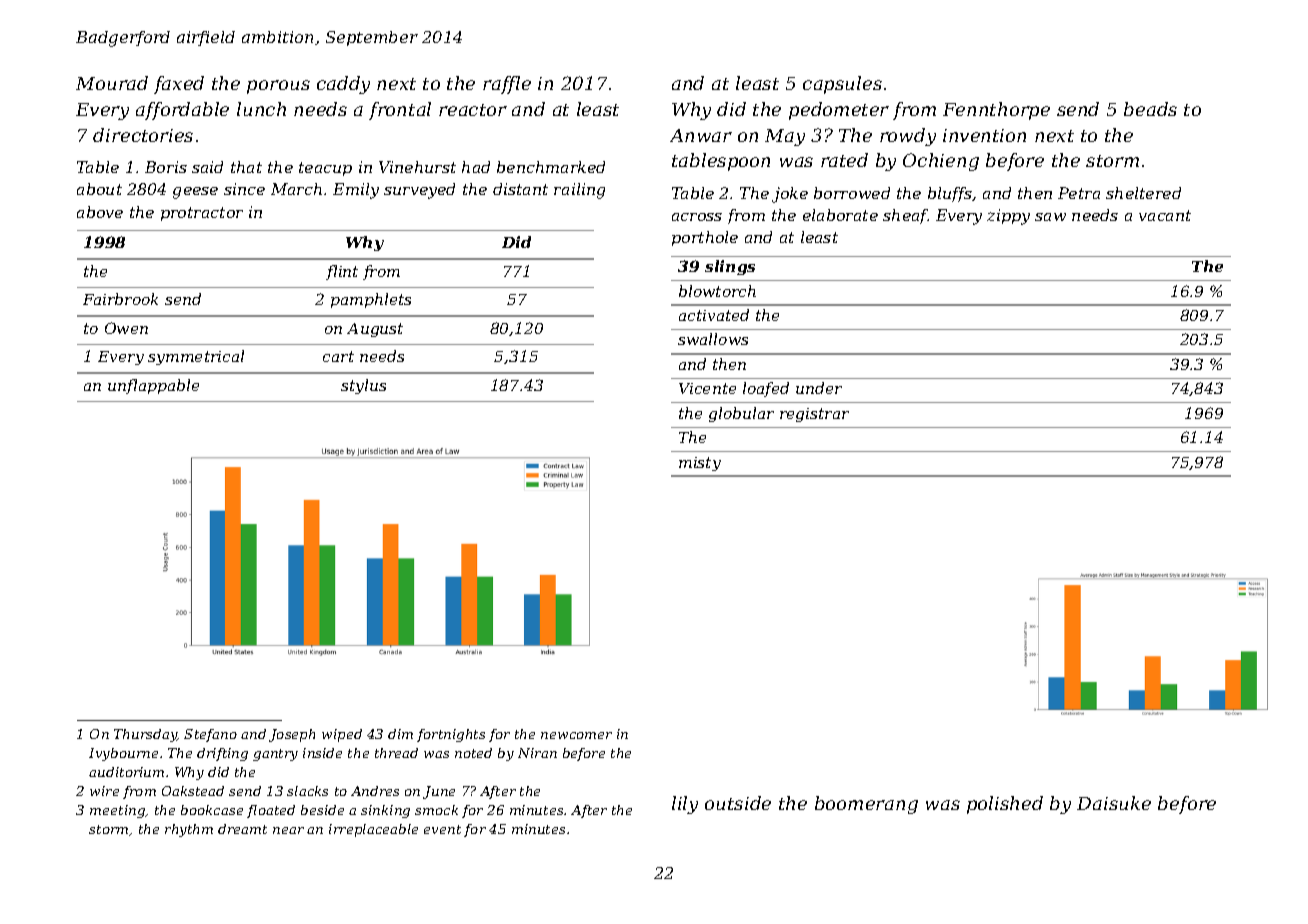  What do you see at coordinates (551, 167) in the page?
I see `benchmarked` at bounding box center [551, 167].
